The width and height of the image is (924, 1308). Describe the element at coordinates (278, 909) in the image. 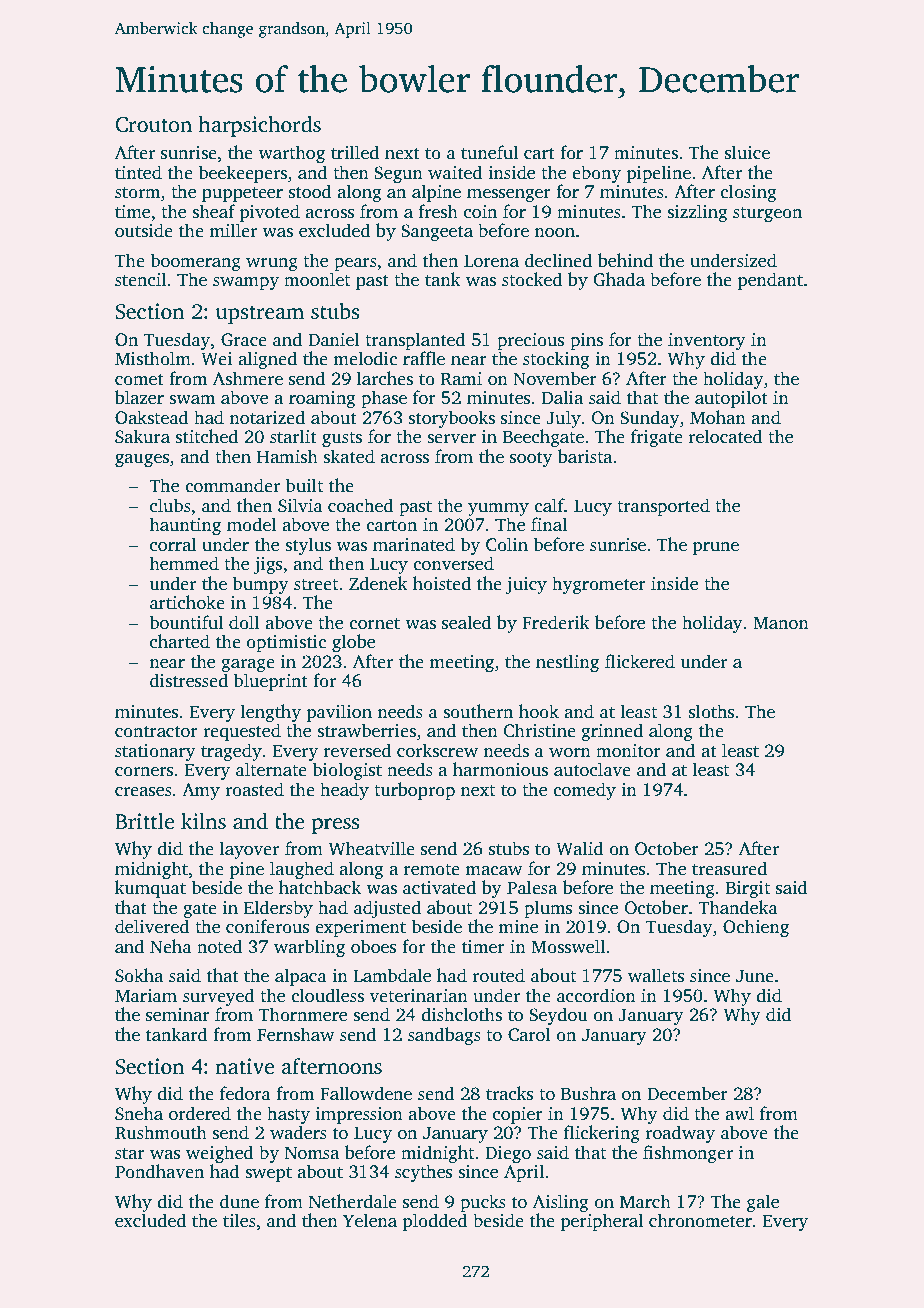

I see `Eldersby` at that location.
